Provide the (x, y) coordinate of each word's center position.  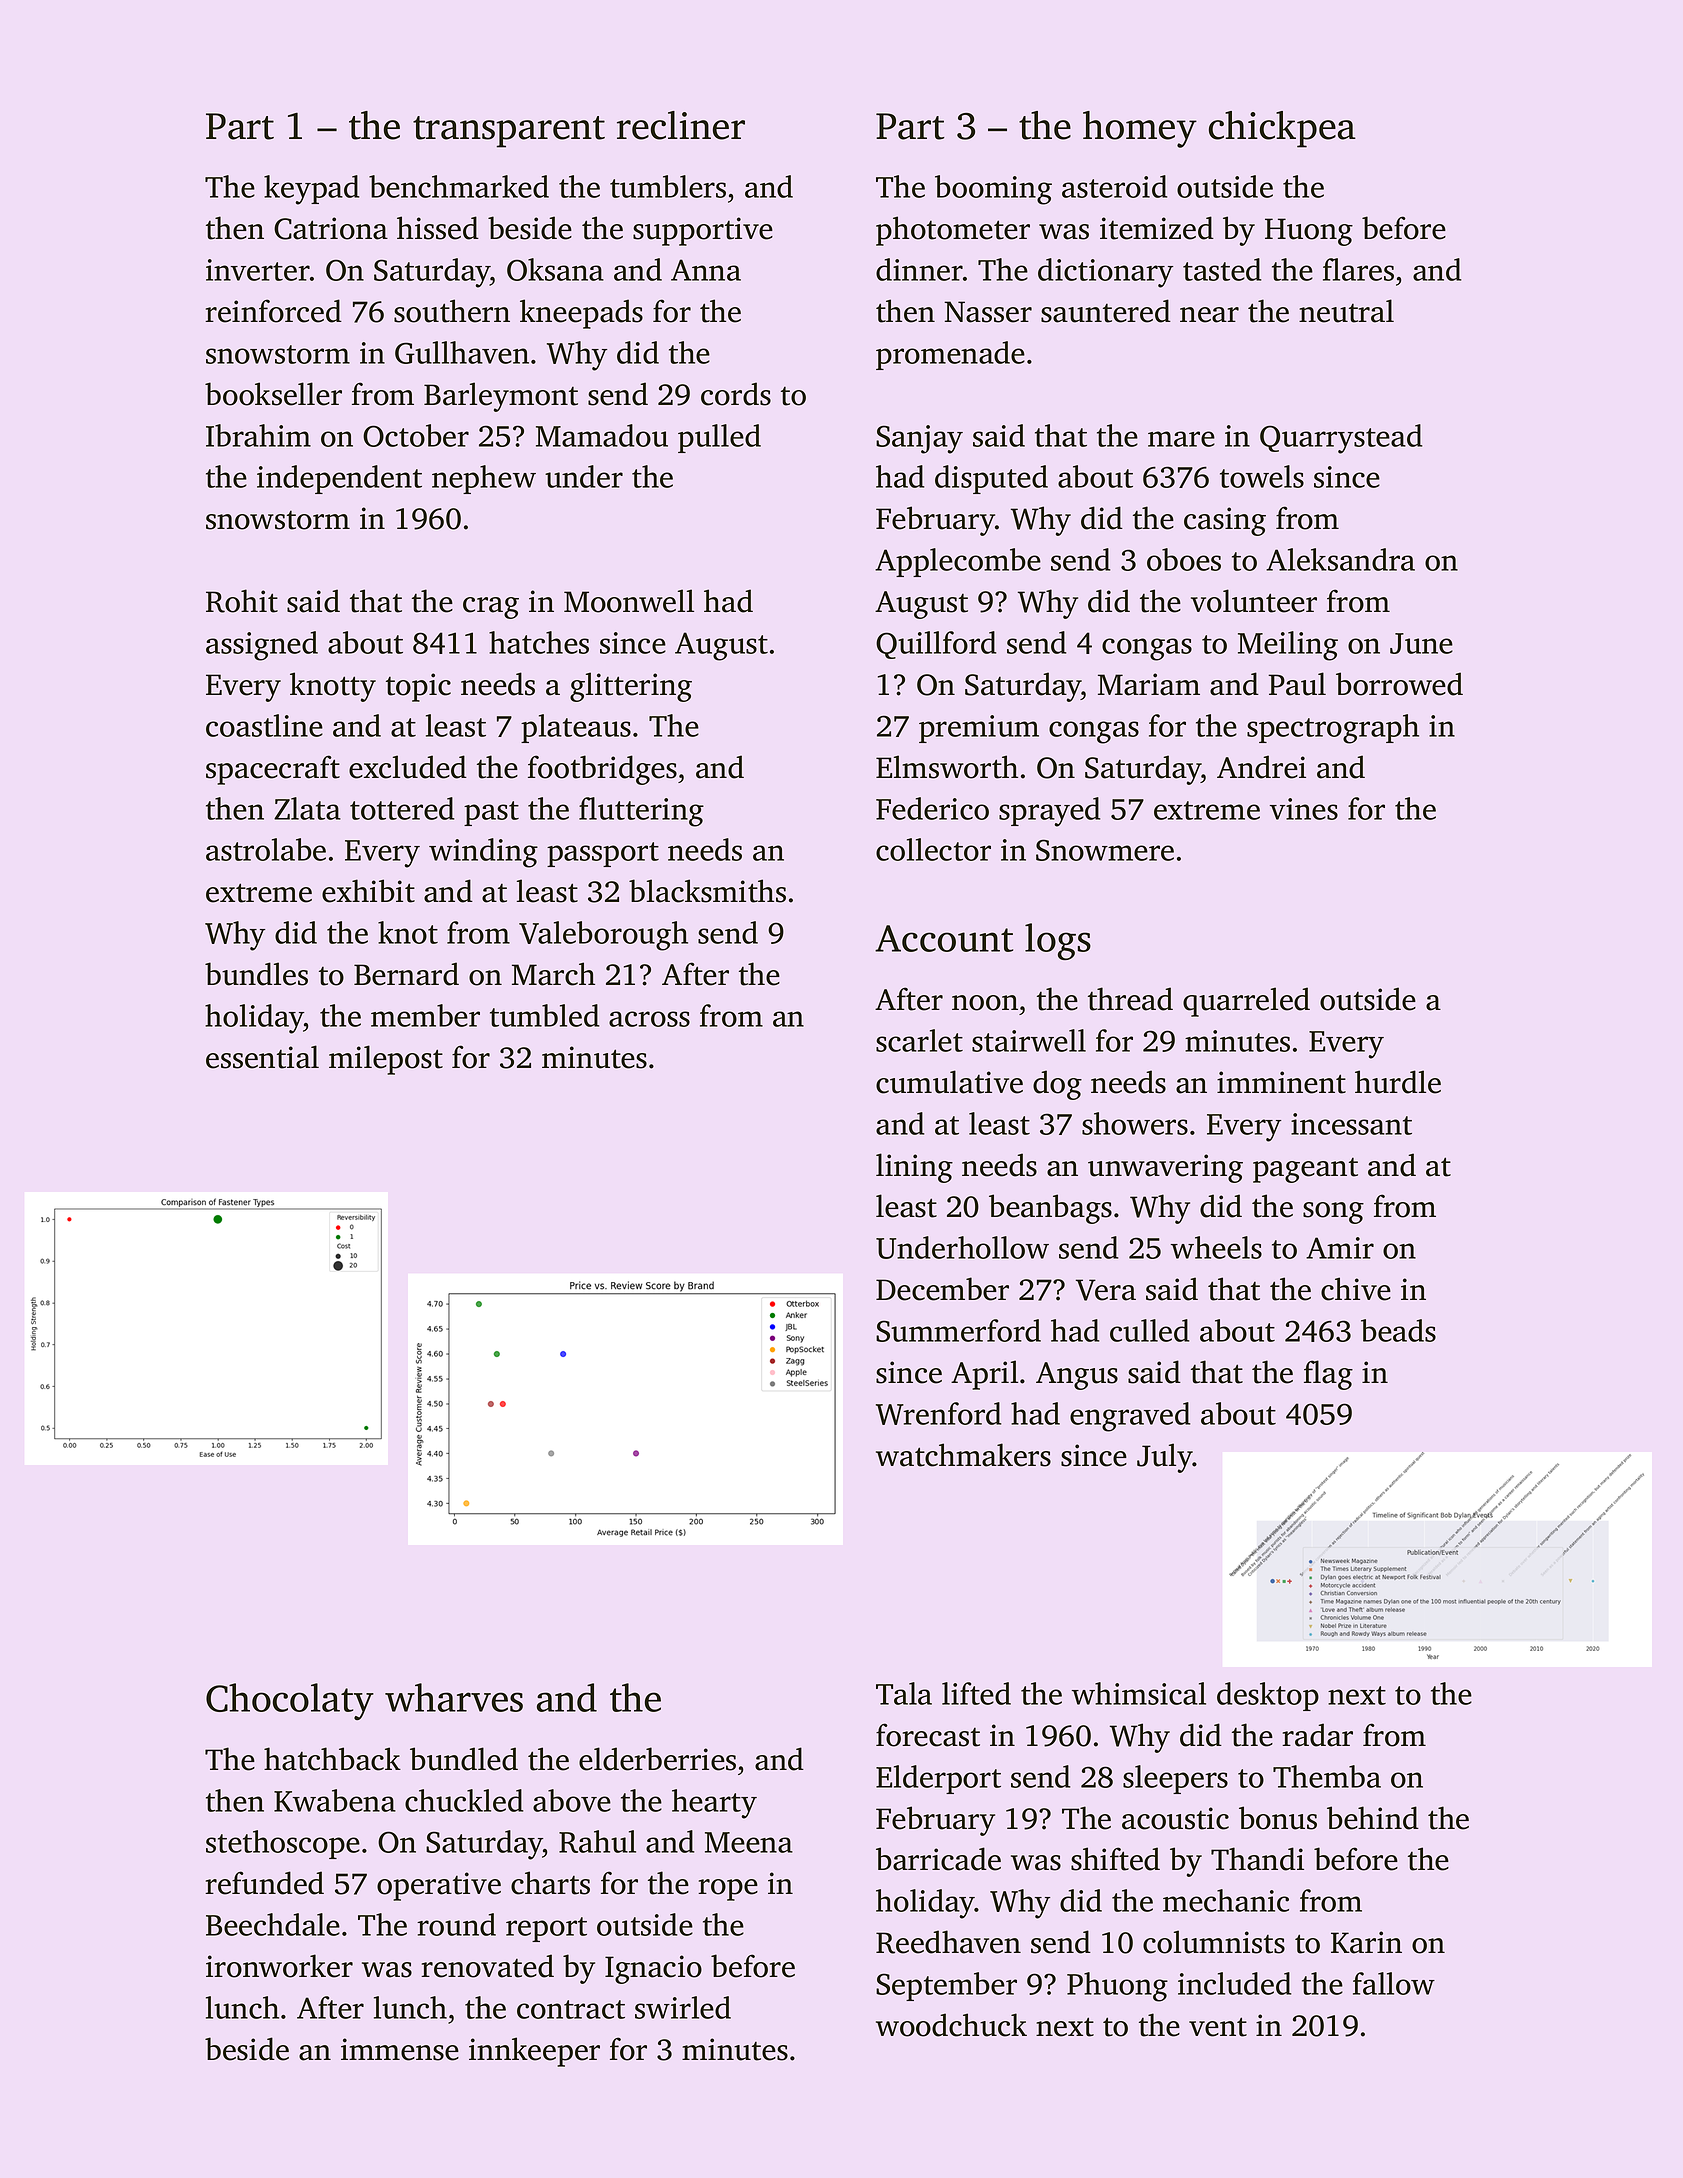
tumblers (668, 186)
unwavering (1165, 1168)
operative (439, 1886)
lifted (976, 1693)
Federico (932, 808)
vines (1304, 809)
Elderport (938, 1779)
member (425, 1015)
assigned (262, 646)
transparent (509, 132)
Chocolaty (290, 1701)
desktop (1268, 1696)
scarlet (919, 1040)
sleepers (1175, 1779)
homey (1140, 129)
